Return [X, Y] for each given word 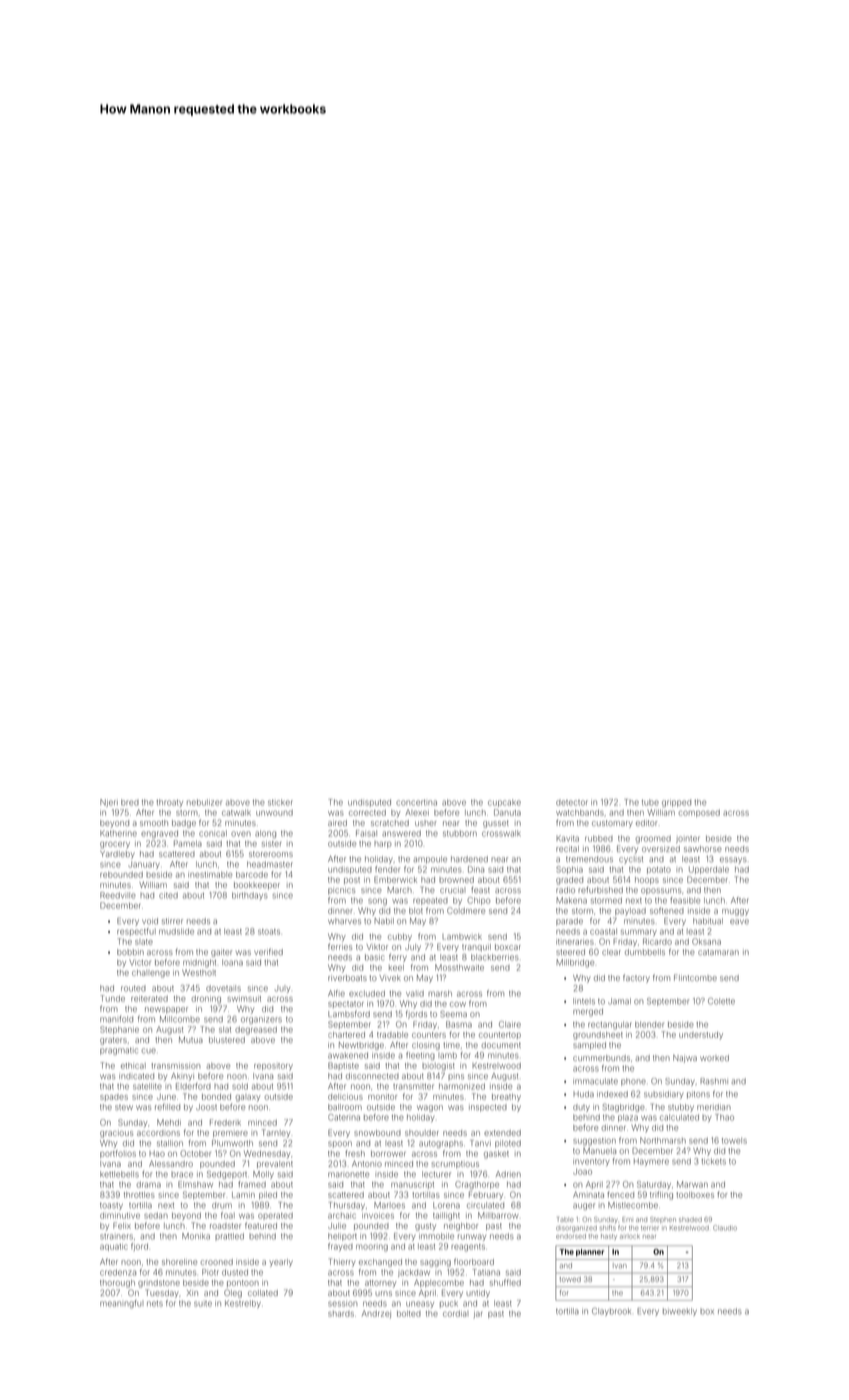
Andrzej [376, 1314]
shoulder [422, 1133]
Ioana [232, 962]
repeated [430, 901]
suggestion [594, 1142]
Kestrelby [243, 1304]
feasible [685, 900]
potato [659, 870]
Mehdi [169, 1122]
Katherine [118, 833]
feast [480, 889]
